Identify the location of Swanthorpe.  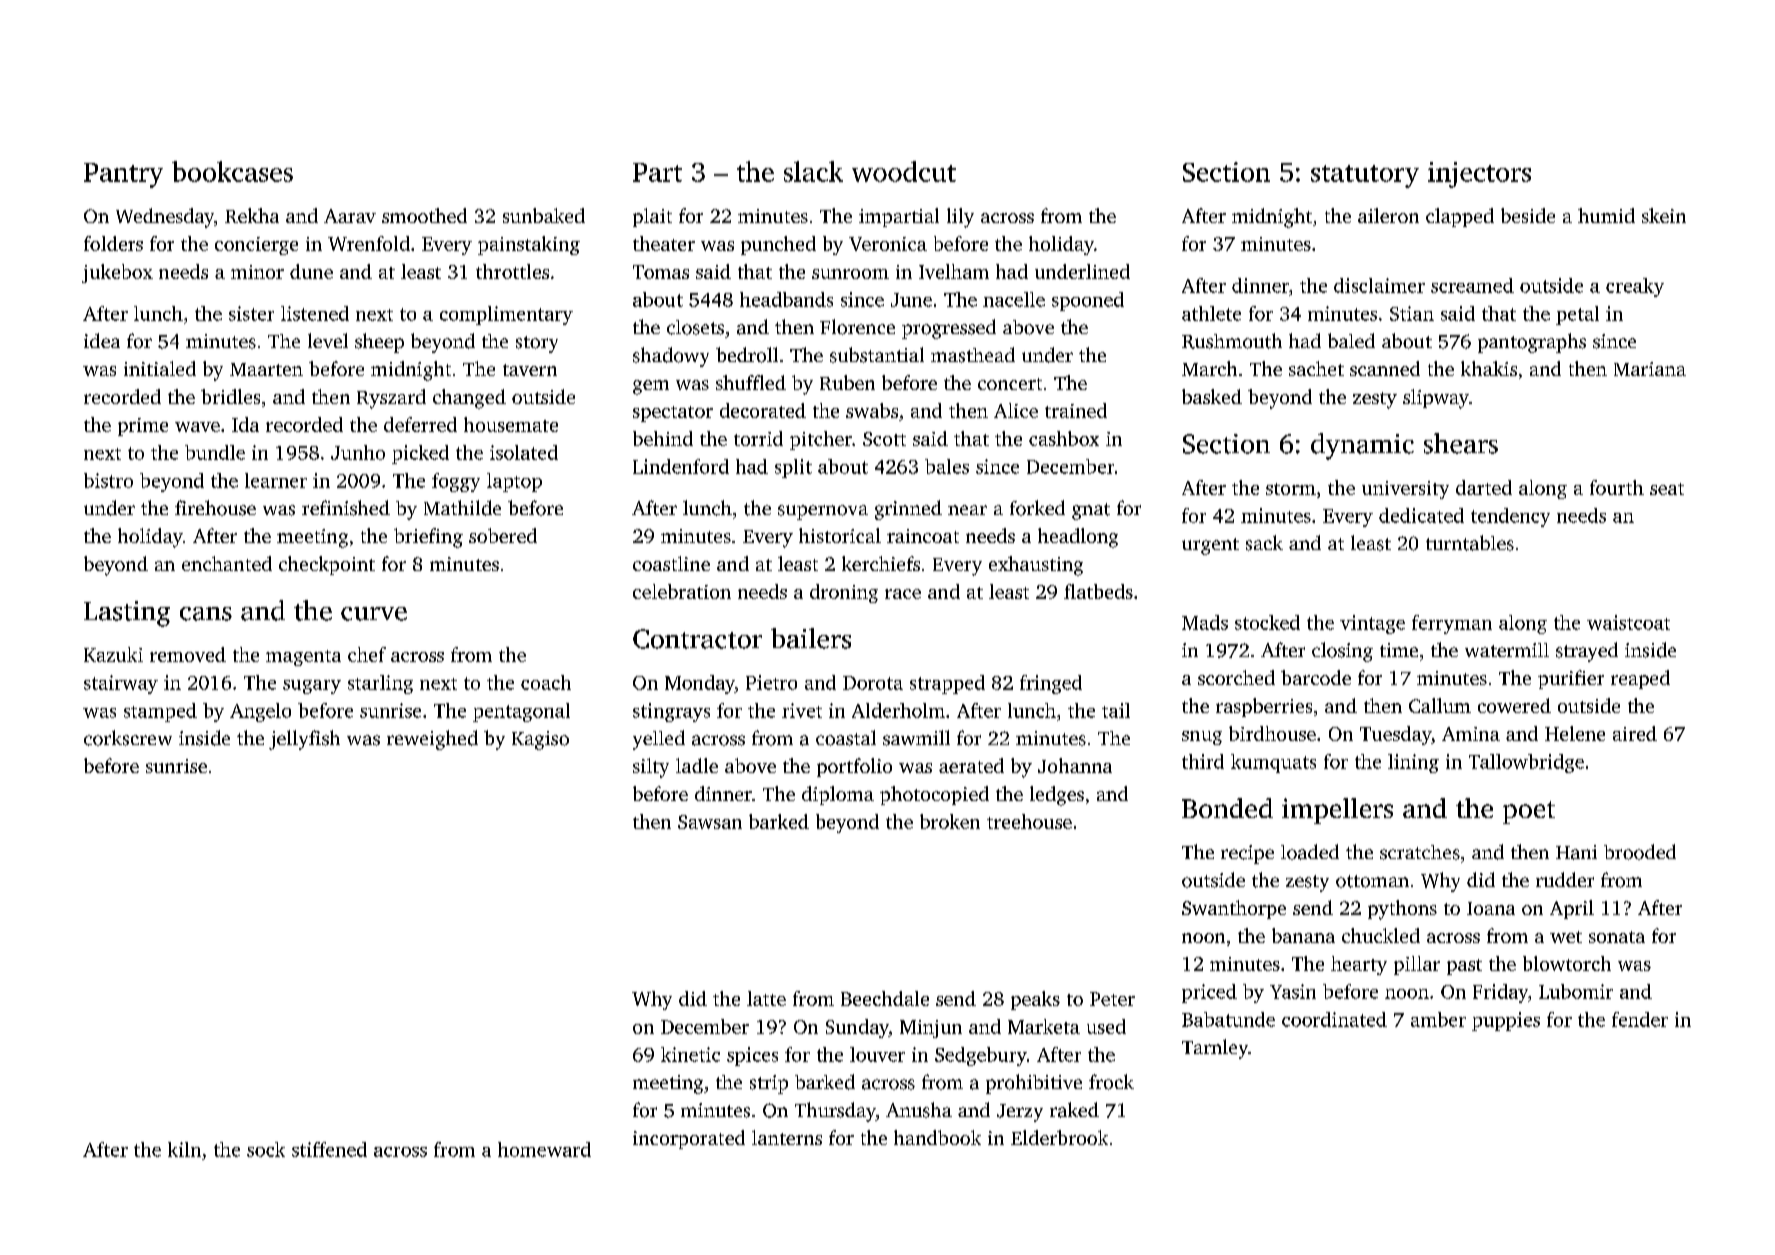
(1234, 909).
